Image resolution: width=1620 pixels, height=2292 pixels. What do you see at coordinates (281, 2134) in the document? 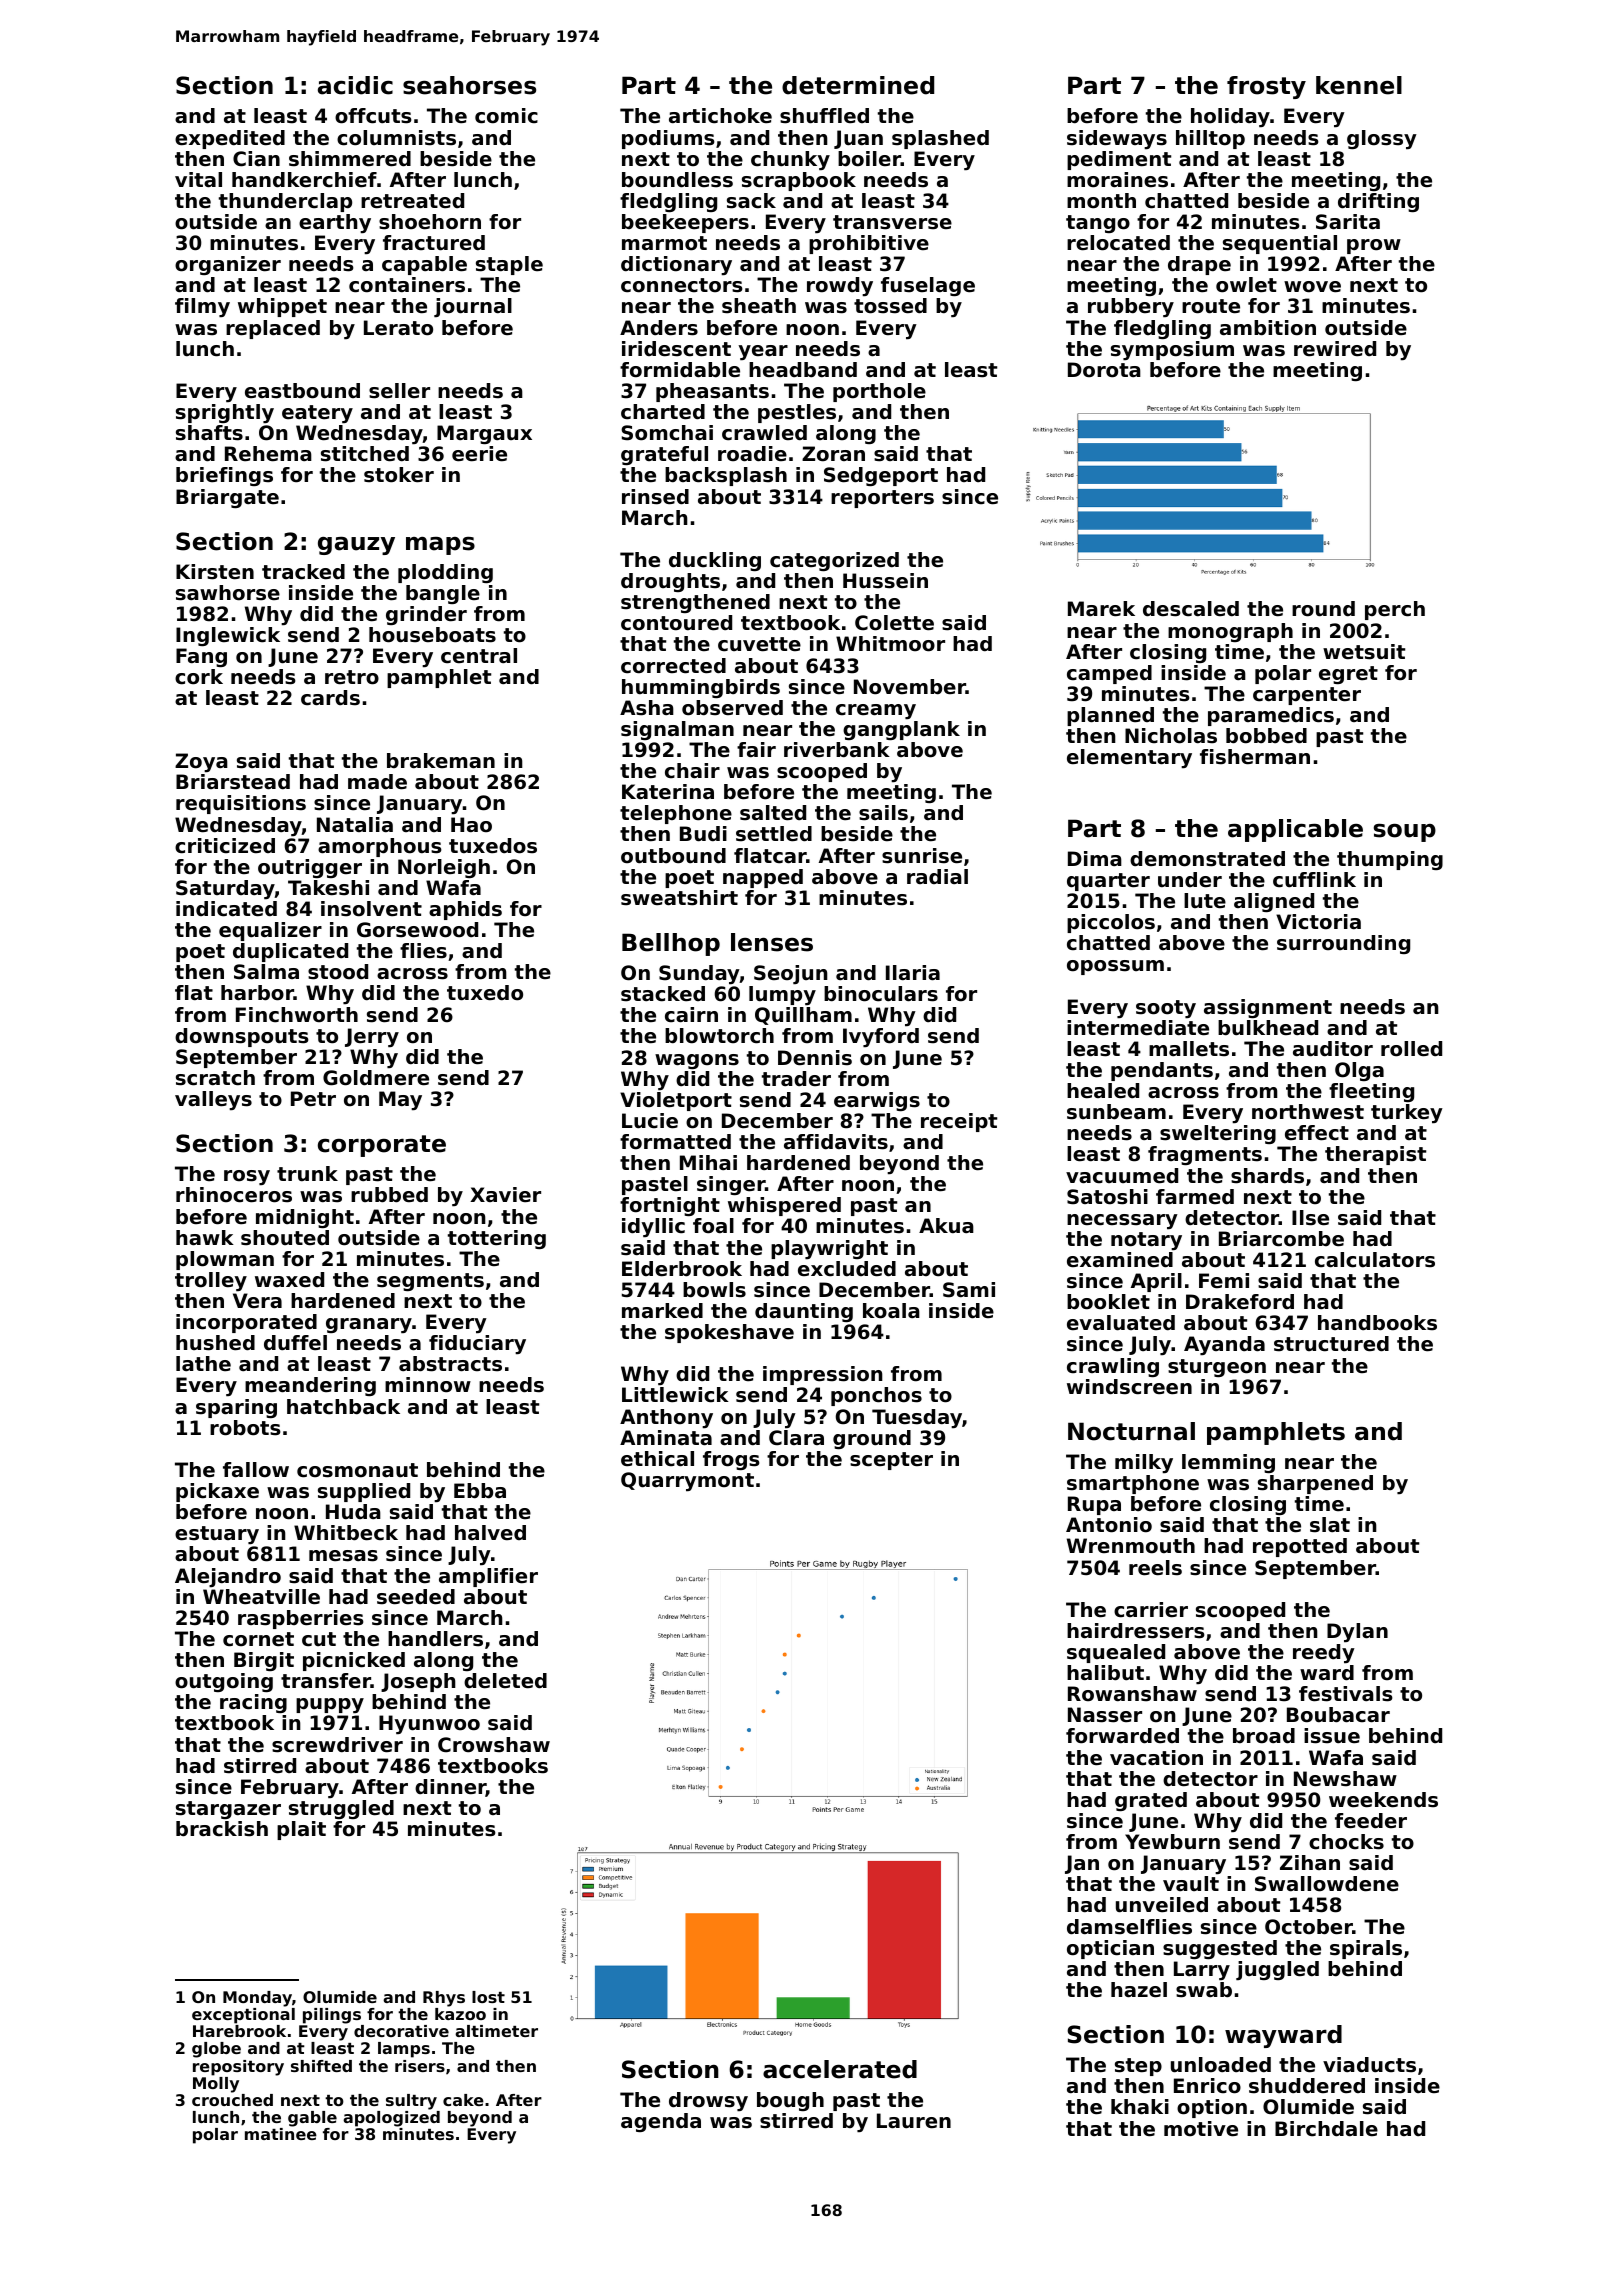
I see `matinee` at bounding box center [281, 2134].
